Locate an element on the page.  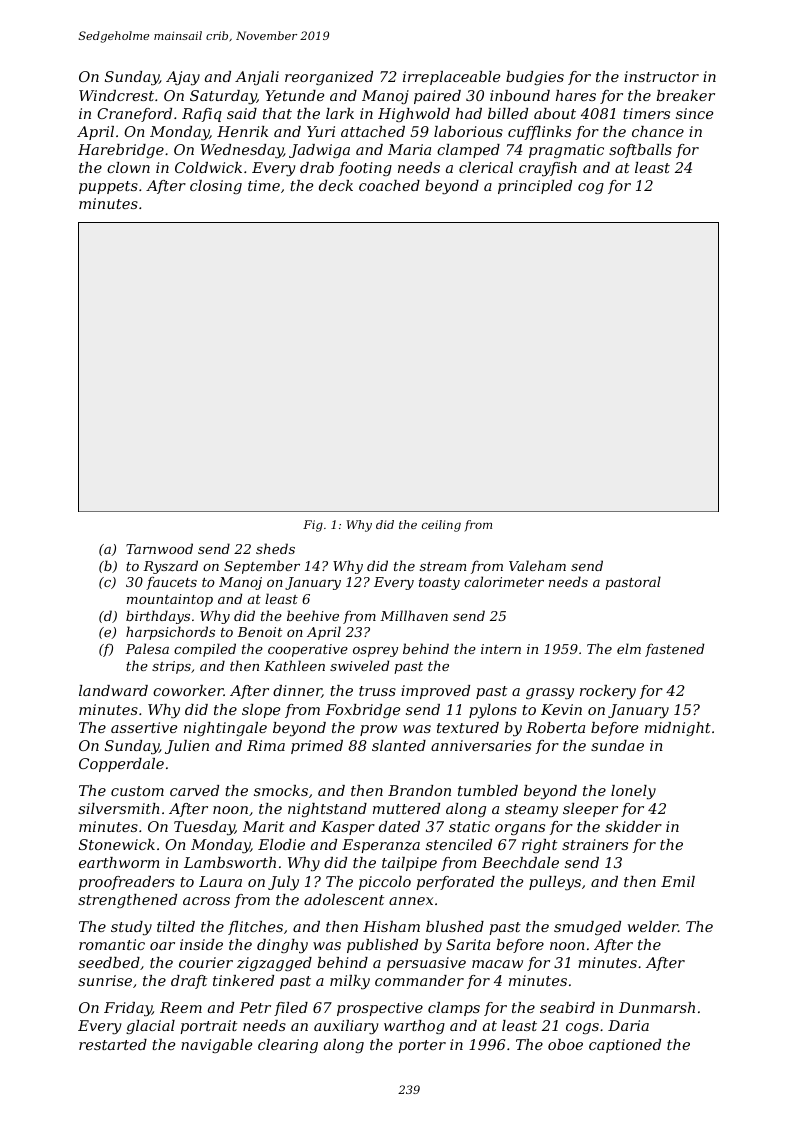
stream is located at coordinates (443, 566).
